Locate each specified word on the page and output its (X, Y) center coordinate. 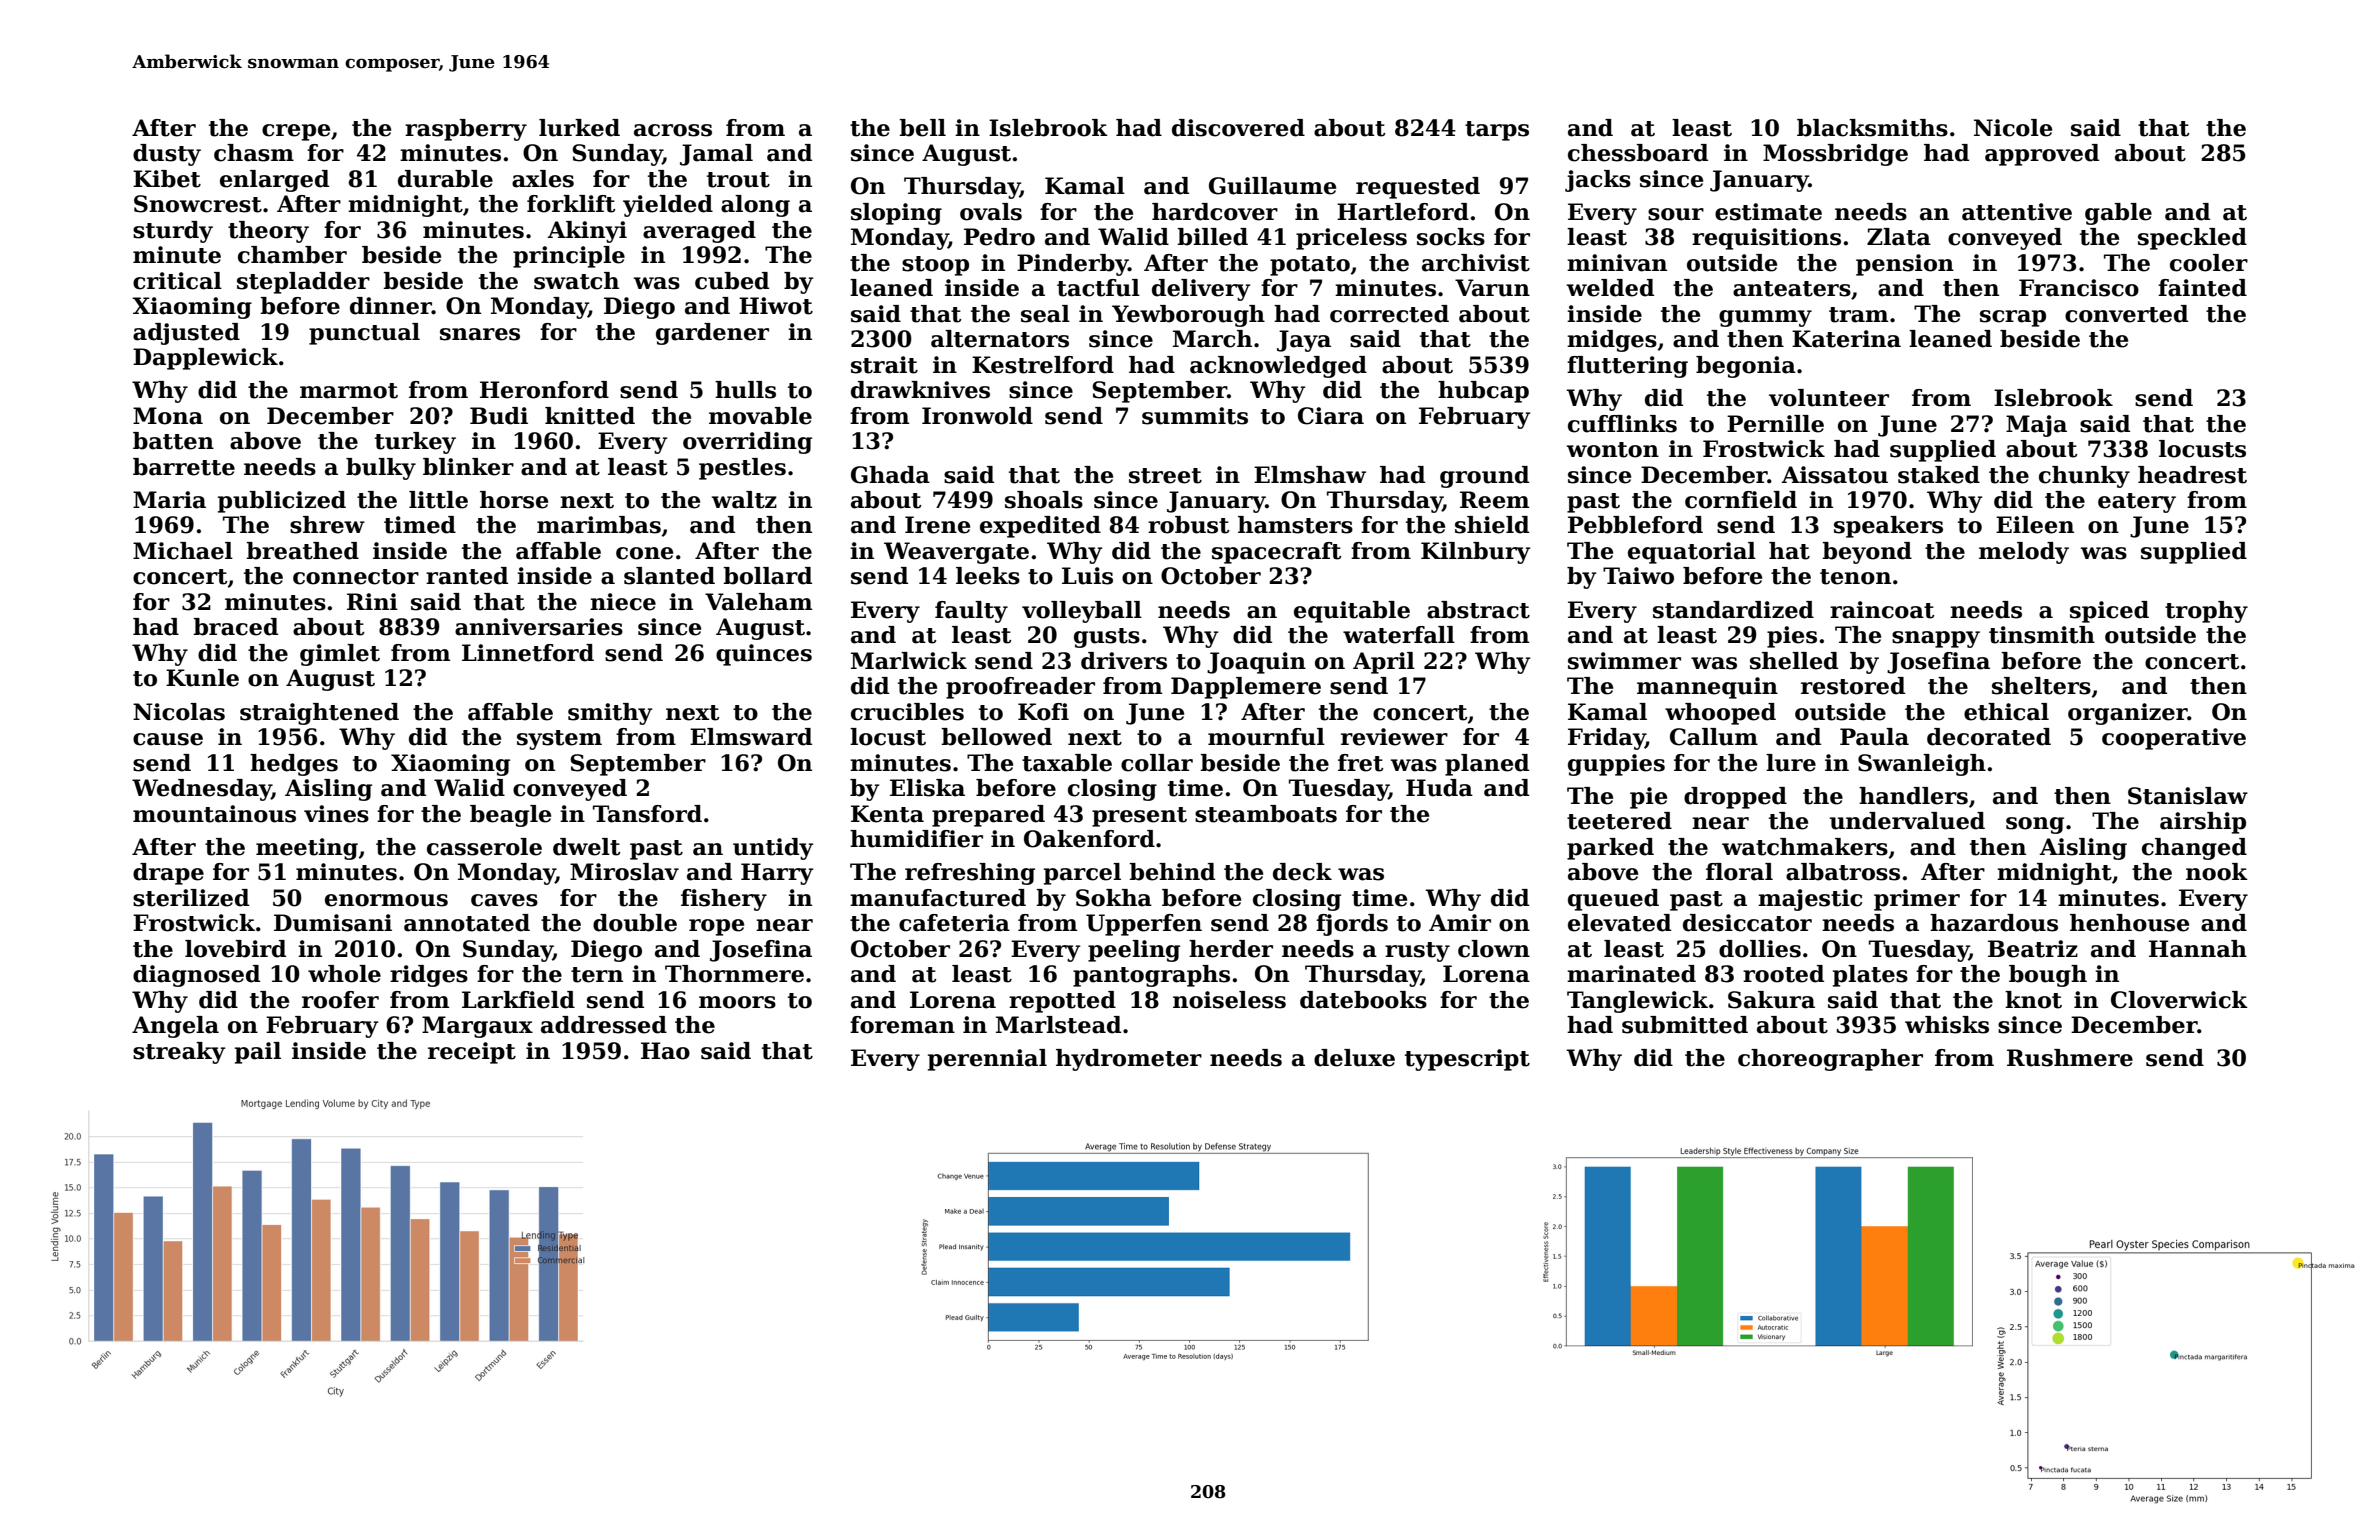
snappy (1936, 639)
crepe (296, 132)
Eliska (927, 788)
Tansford (647, 814)
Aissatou (1834, 475)
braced (235, 627)
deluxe (1354, 1058)
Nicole (2013, 128)
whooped (1720, 714)
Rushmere (2070, 1058)
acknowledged (1278, 367)
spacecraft (1276, 553)
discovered (1238, 128)
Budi (499, 416)
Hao (665, 1051)
